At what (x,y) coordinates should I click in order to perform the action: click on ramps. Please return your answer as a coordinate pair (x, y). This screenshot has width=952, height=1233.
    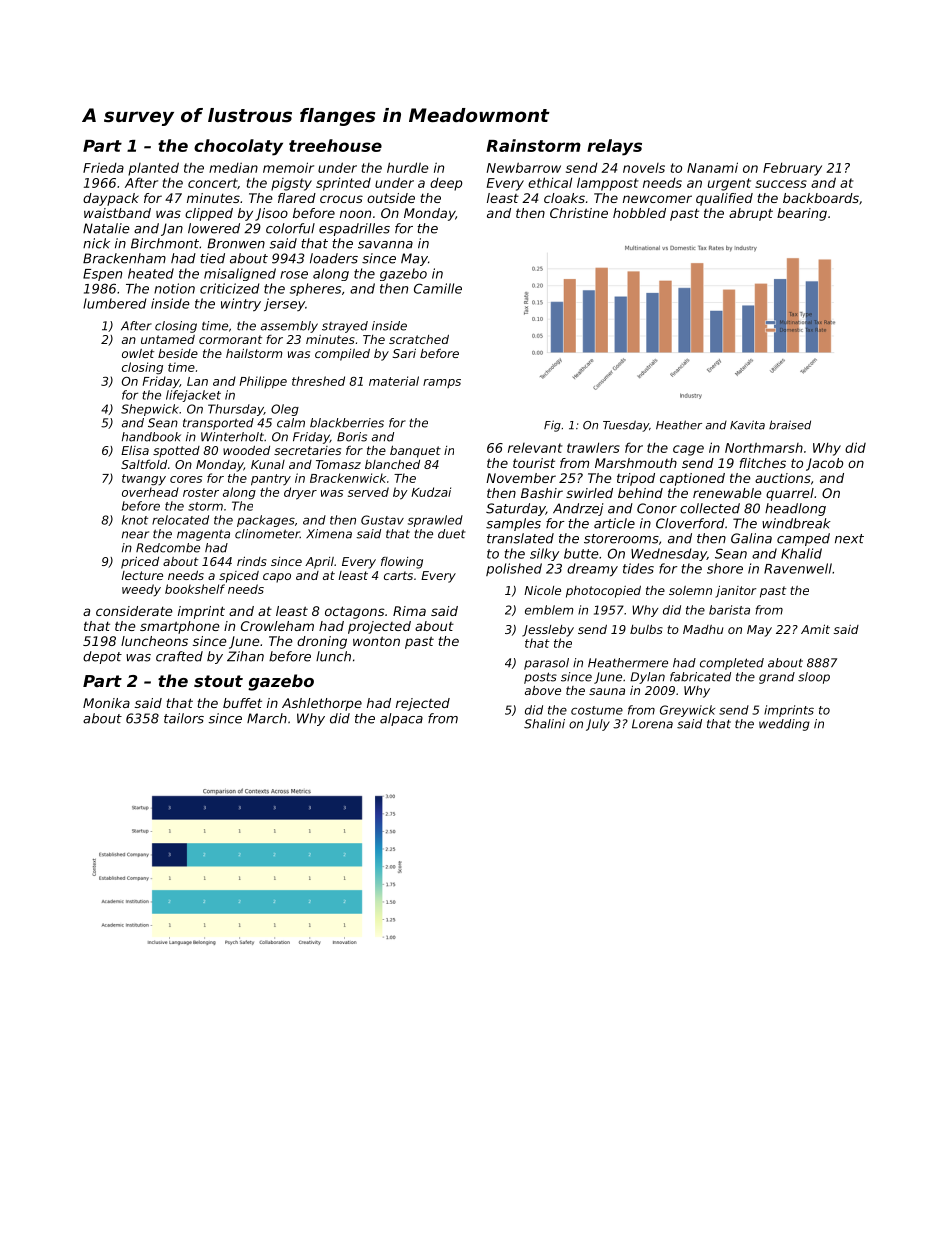
    Looking at the image, I should click on (442, 383).
